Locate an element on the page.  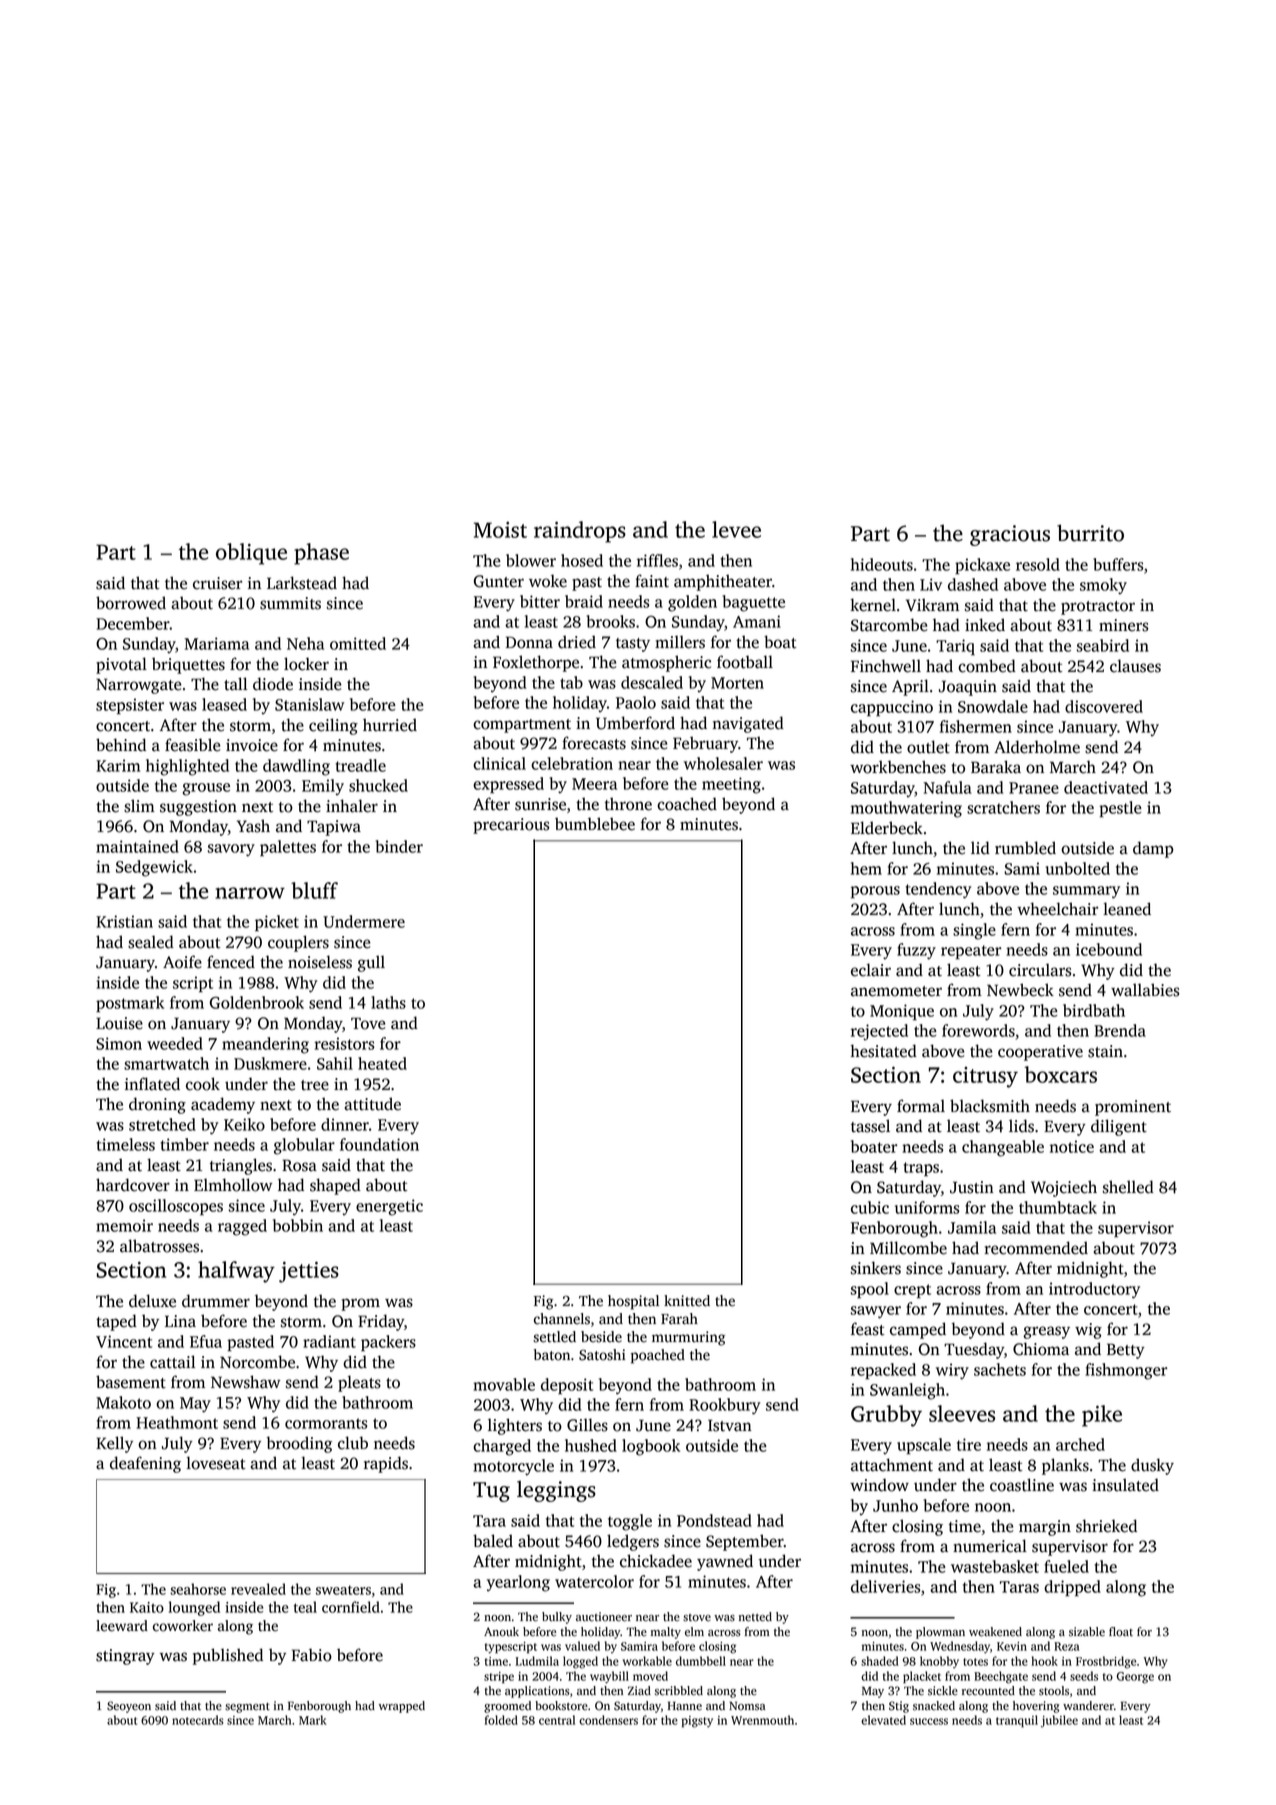
shaded is located at coordinates (880, 1661).
